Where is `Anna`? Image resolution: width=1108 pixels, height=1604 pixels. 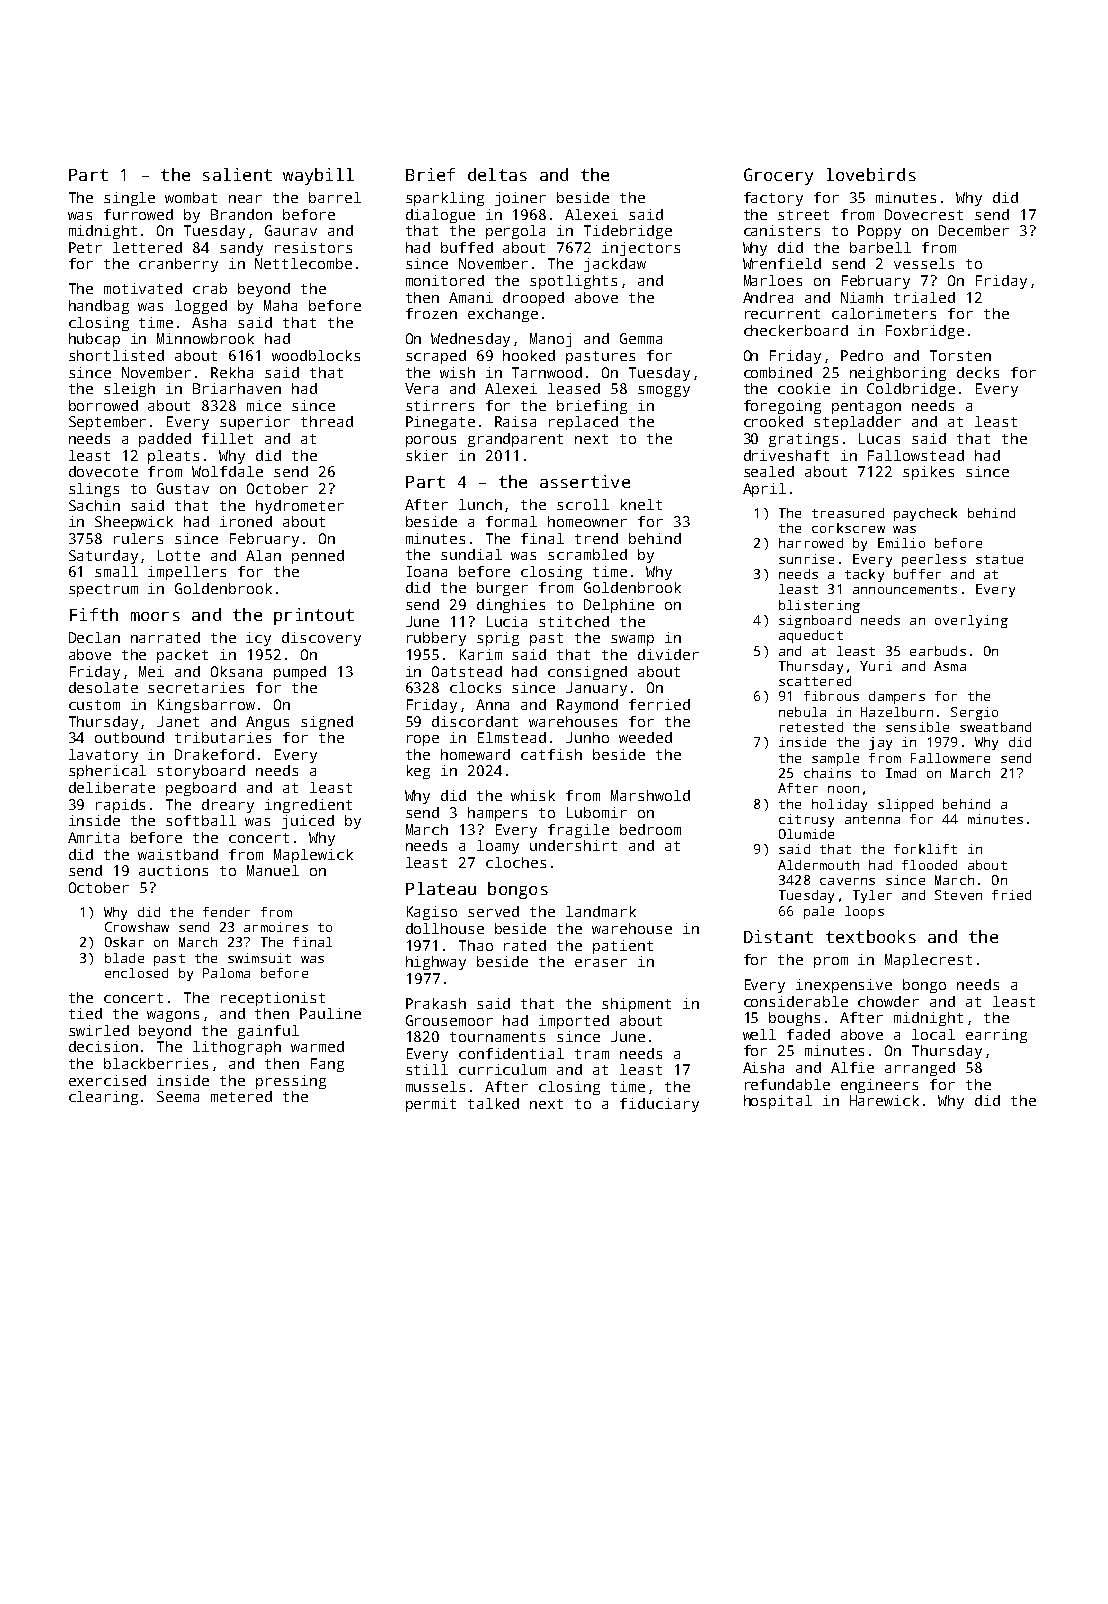 Anna is located at coordinates (492, 704).
